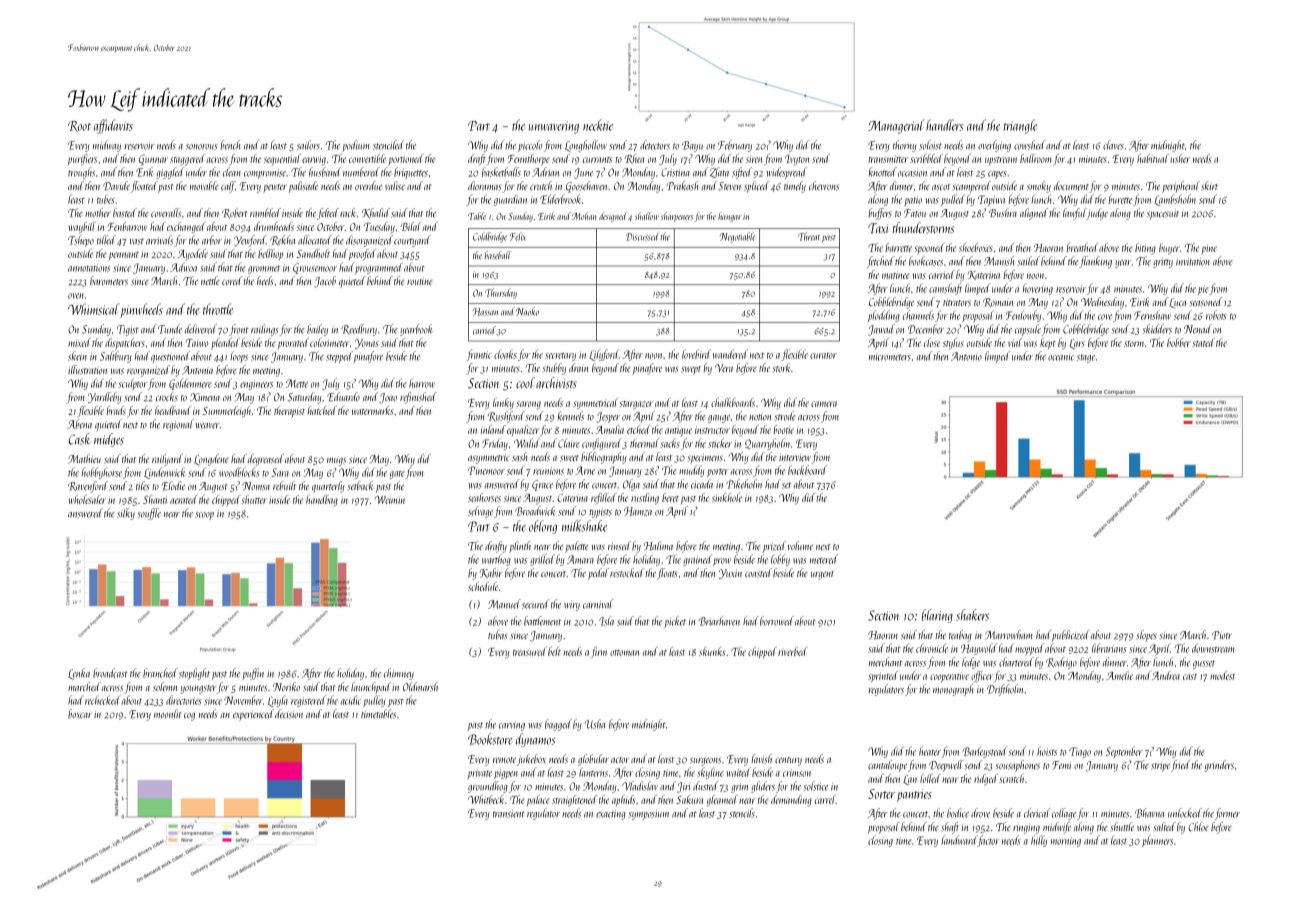 This document has width=1308, height=924. Describe the element at coordinates (399, 674) in the document. I see `chimney` at that location.
